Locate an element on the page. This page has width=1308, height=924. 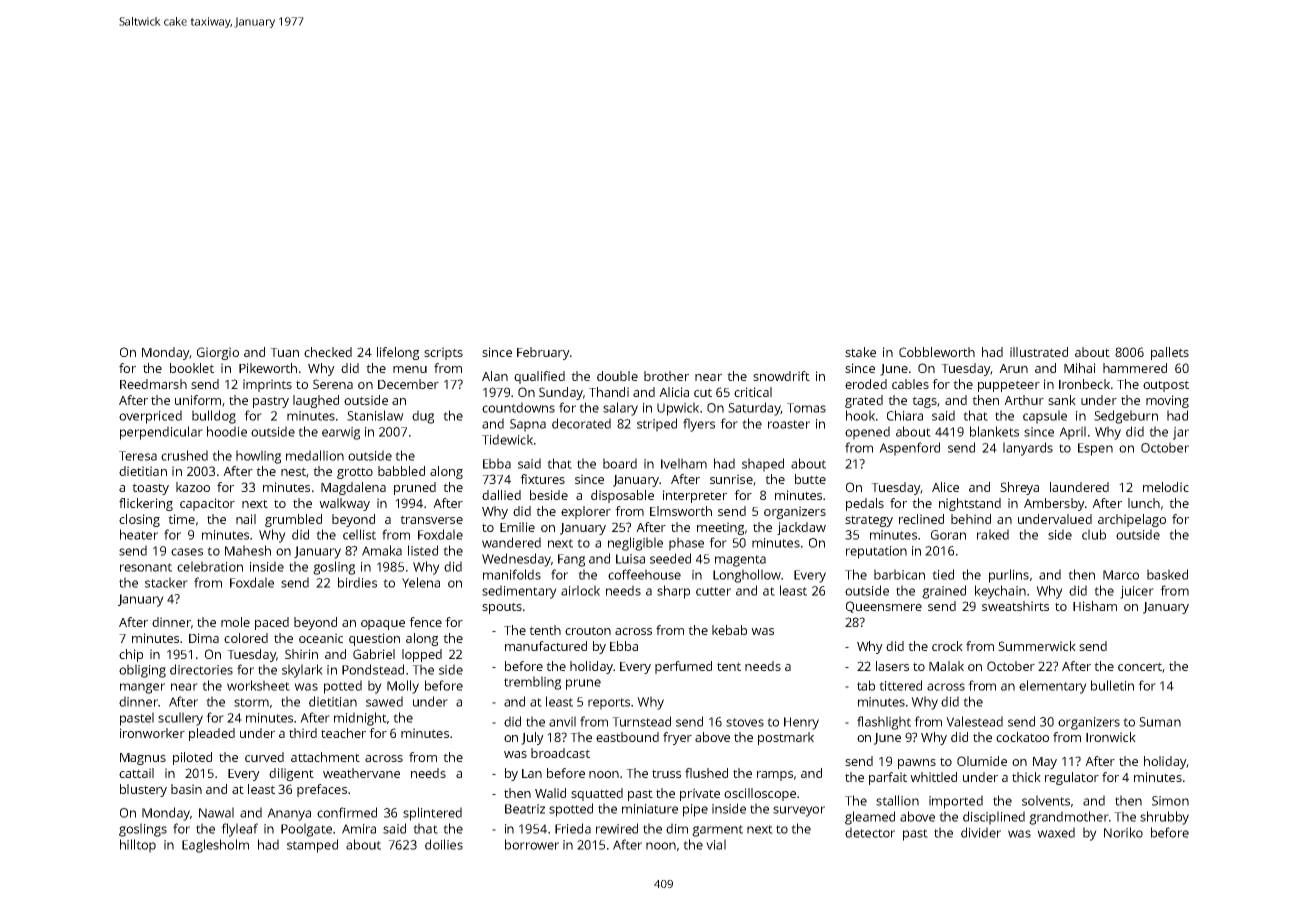
heater is located at coordinates (139, 534).
